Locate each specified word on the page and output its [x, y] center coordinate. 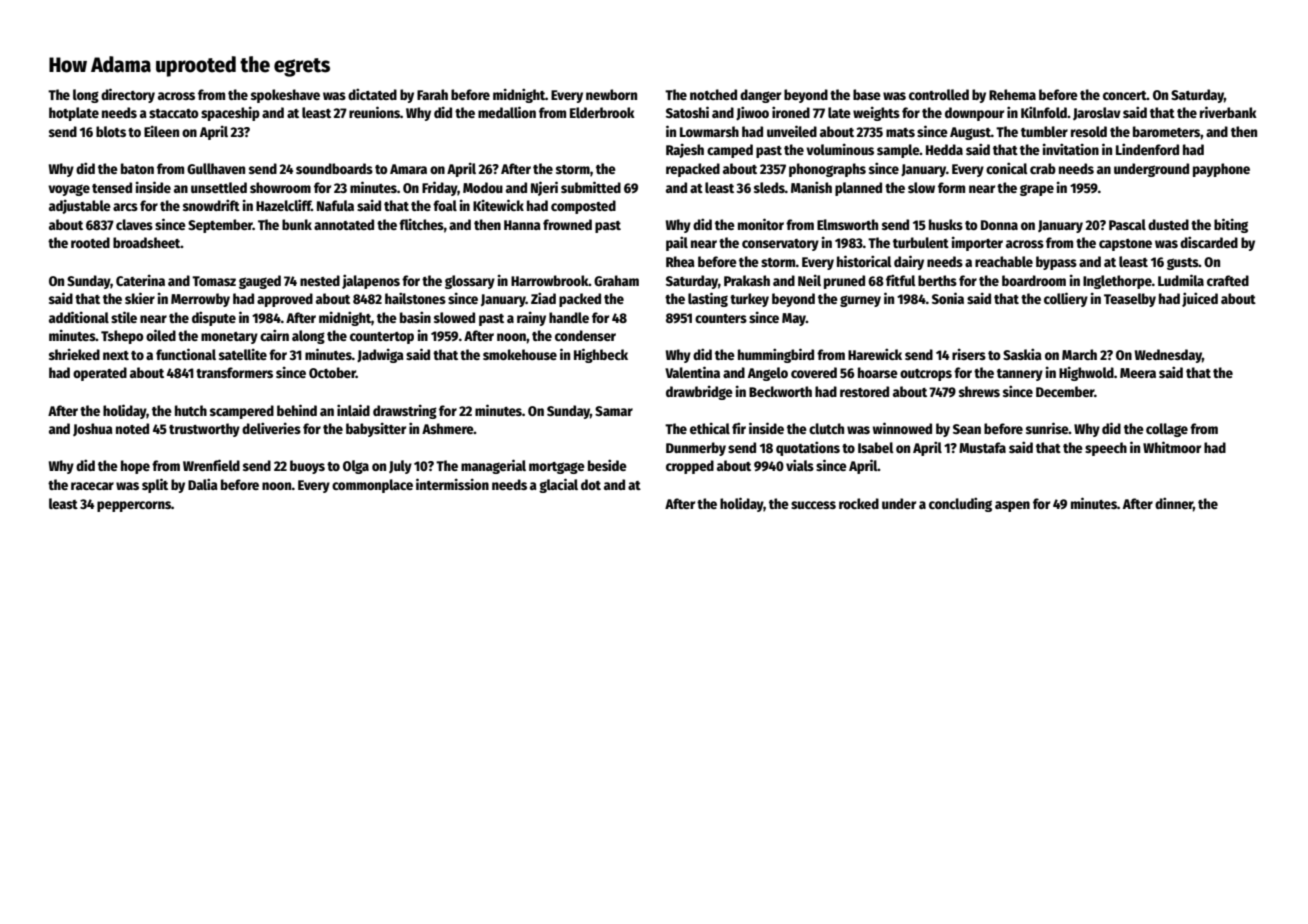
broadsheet [147, 242]
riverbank [1228, 112]
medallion [507, 112]
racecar [92, 486]
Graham [616, 280]
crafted [1228, 280]
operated [100, 374]
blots [111, 131]
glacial [558, 485]
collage [1167, 430]
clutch [826, 428]
